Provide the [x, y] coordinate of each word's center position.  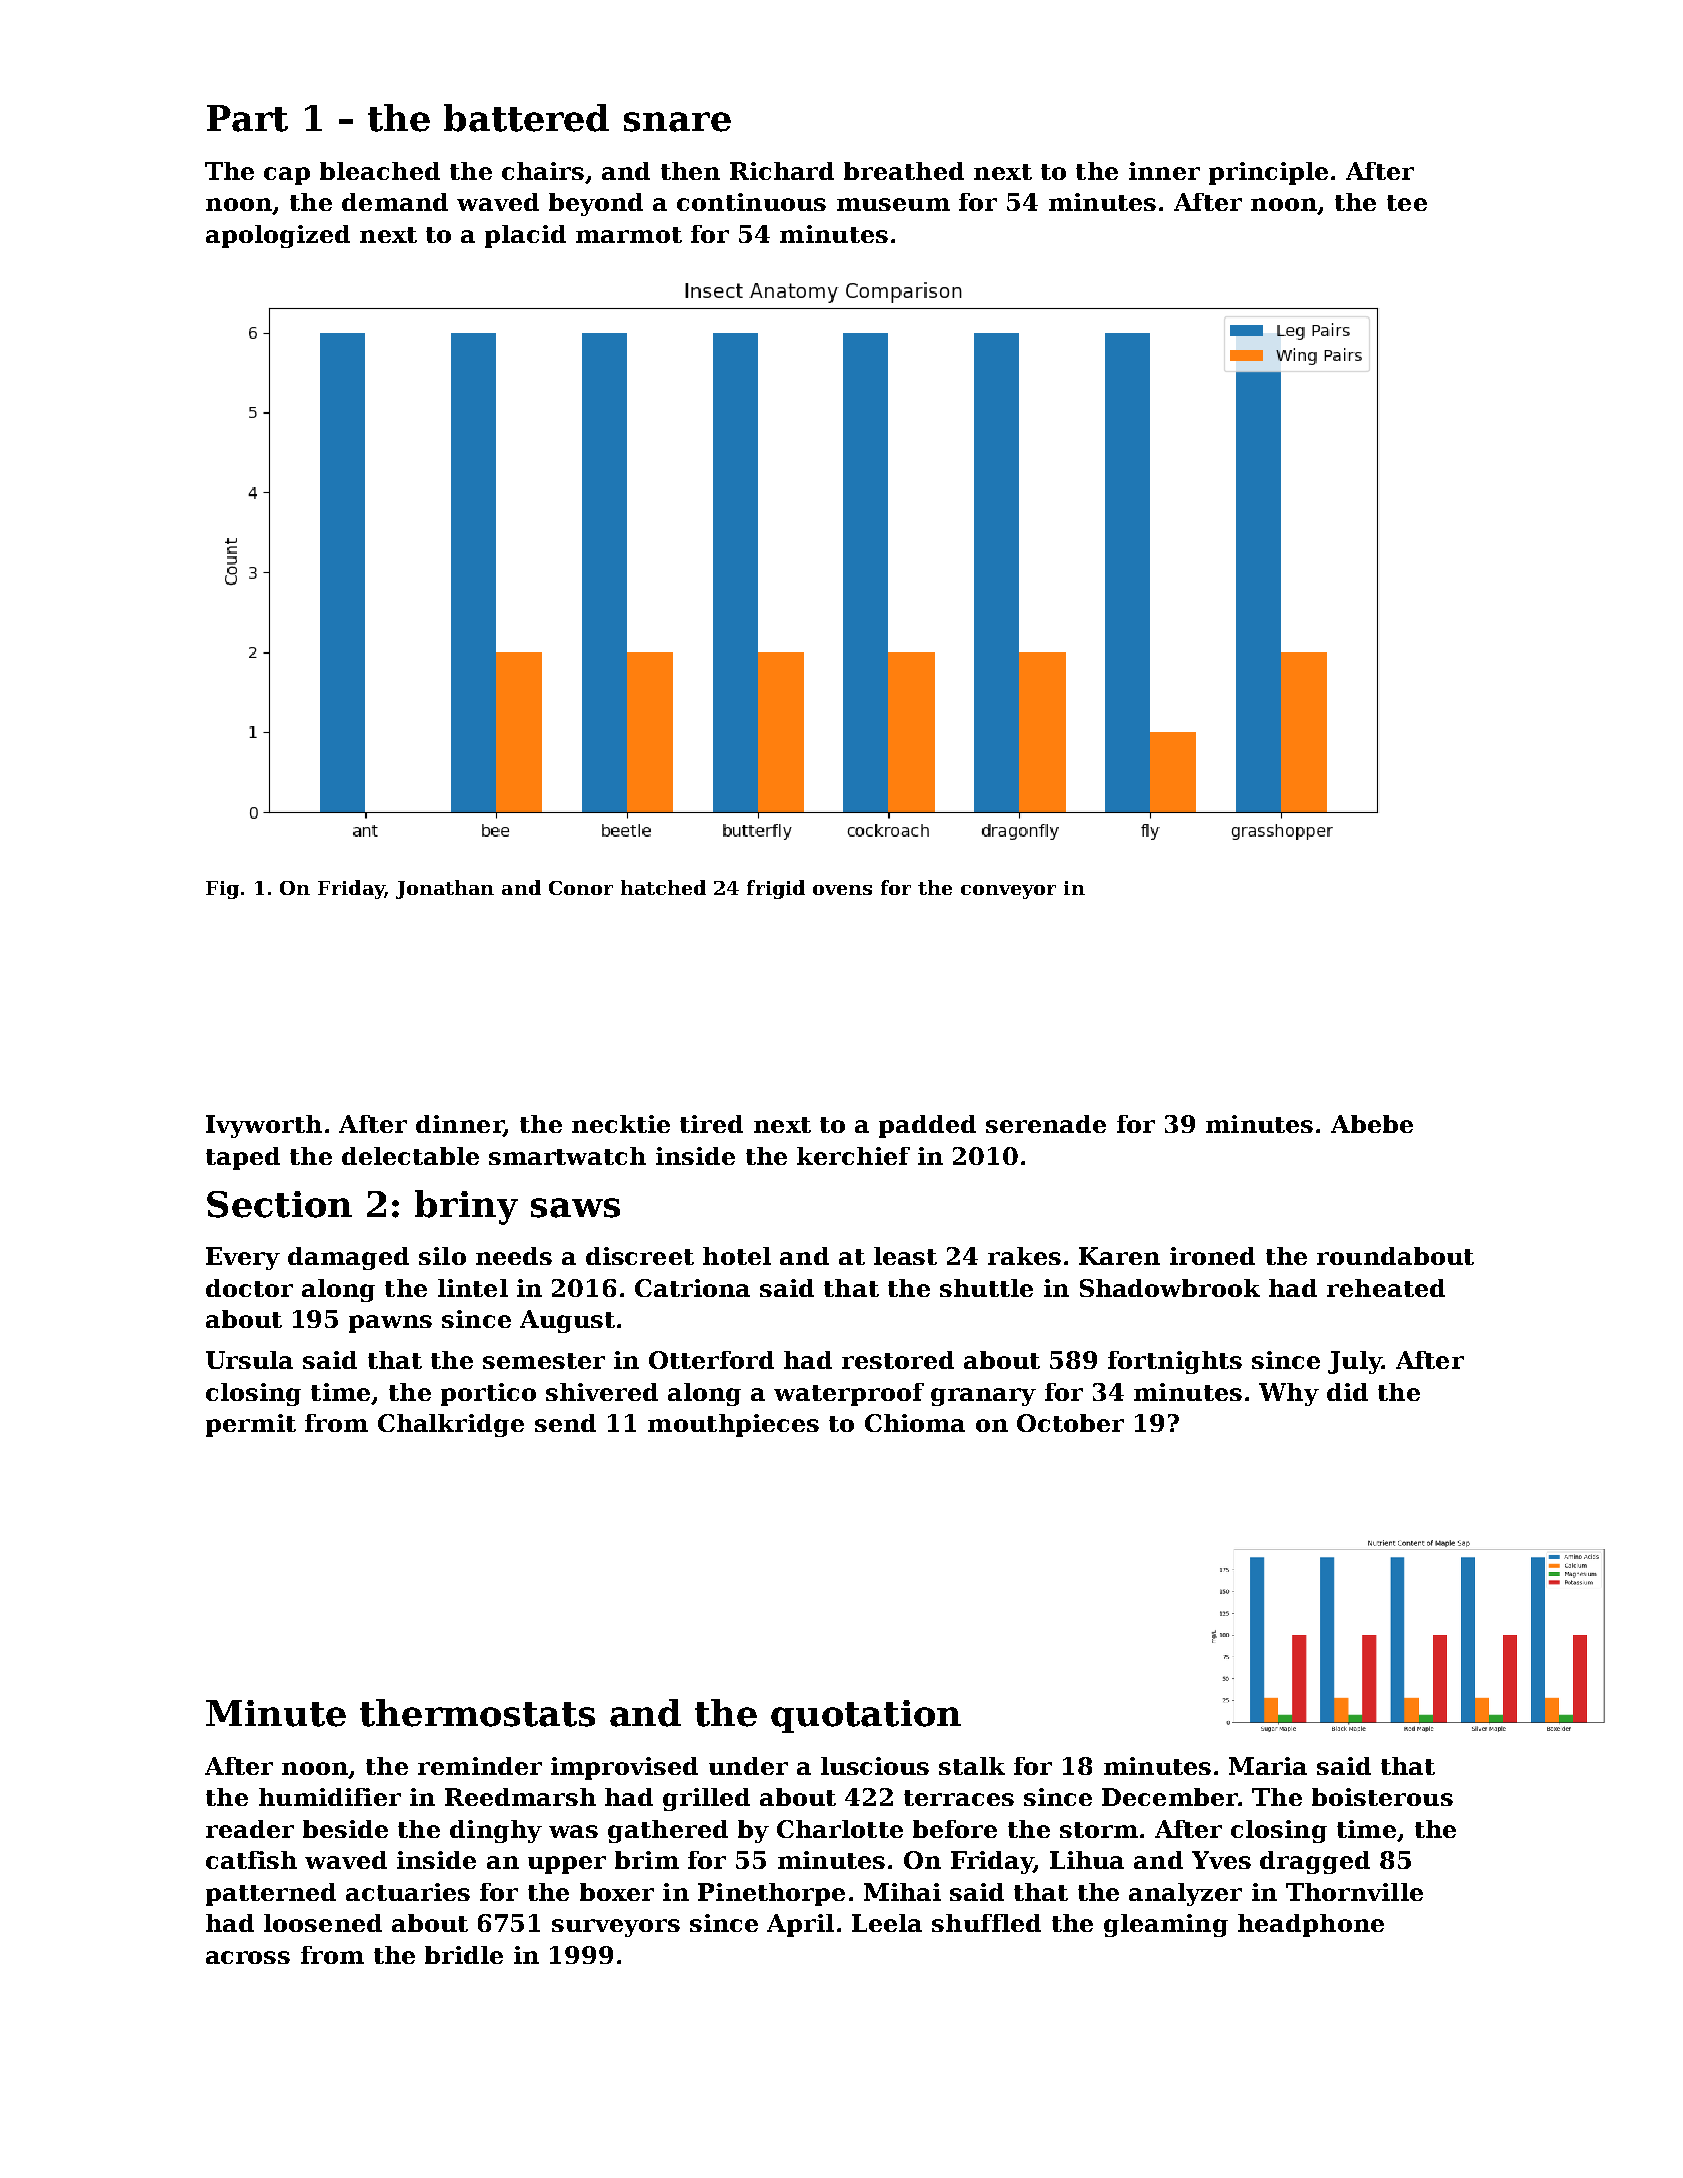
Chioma [915, 1423]
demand [395, 202]
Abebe [1372, 1124]
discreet [640, 1256]
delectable [410, 1156]
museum [893, 204]
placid [525, 236]
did [1347, 1392]
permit [251, 1425]
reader [250, 1829]
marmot [629, 235]
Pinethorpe [771, 1894]
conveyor [1008, 892]
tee [1407, 203]
